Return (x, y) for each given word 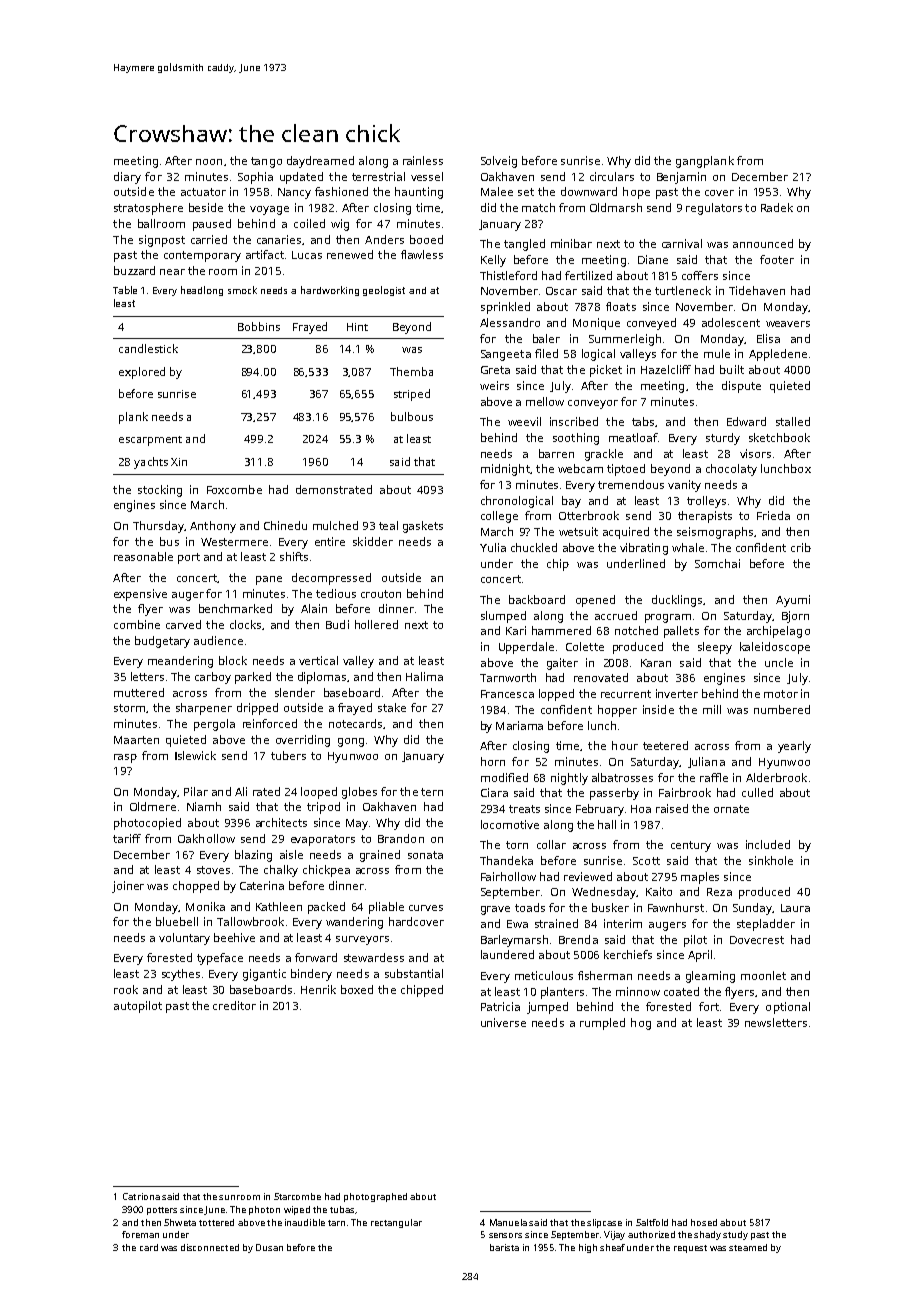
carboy (213, 678)
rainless (423, 160)
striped (412, 395)
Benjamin (681, 178)
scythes (181, 975)
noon (209, 162)
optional (788, 1008)
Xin (179, 462)
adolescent (731, 322)
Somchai (717, 563)
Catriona (141, 1196)
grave (495, 910)
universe (503, 1022)
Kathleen (279, 906)
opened (595, 601)
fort (709, 1006)
